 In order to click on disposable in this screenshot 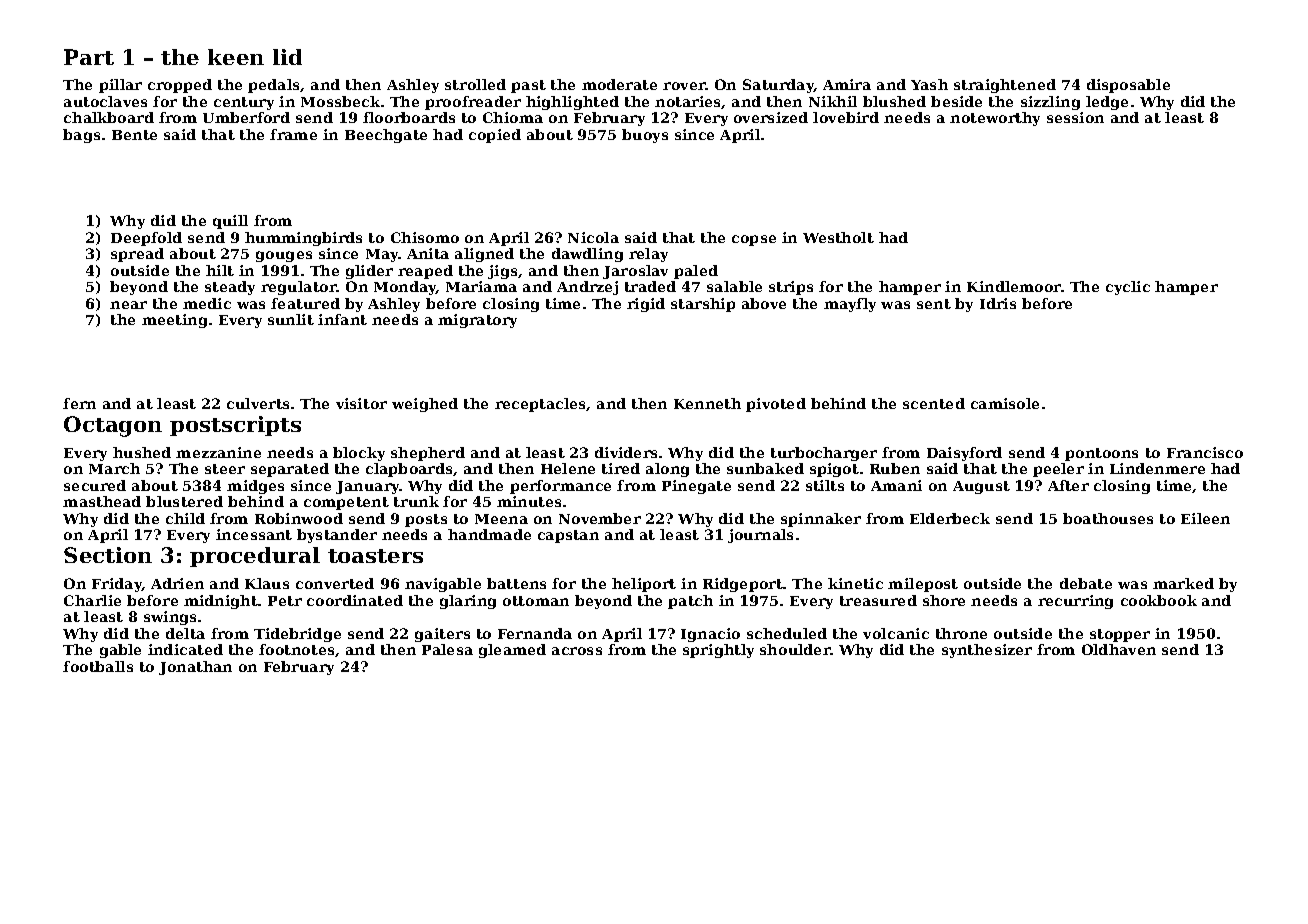, I will do `click(1128, 86)`.
